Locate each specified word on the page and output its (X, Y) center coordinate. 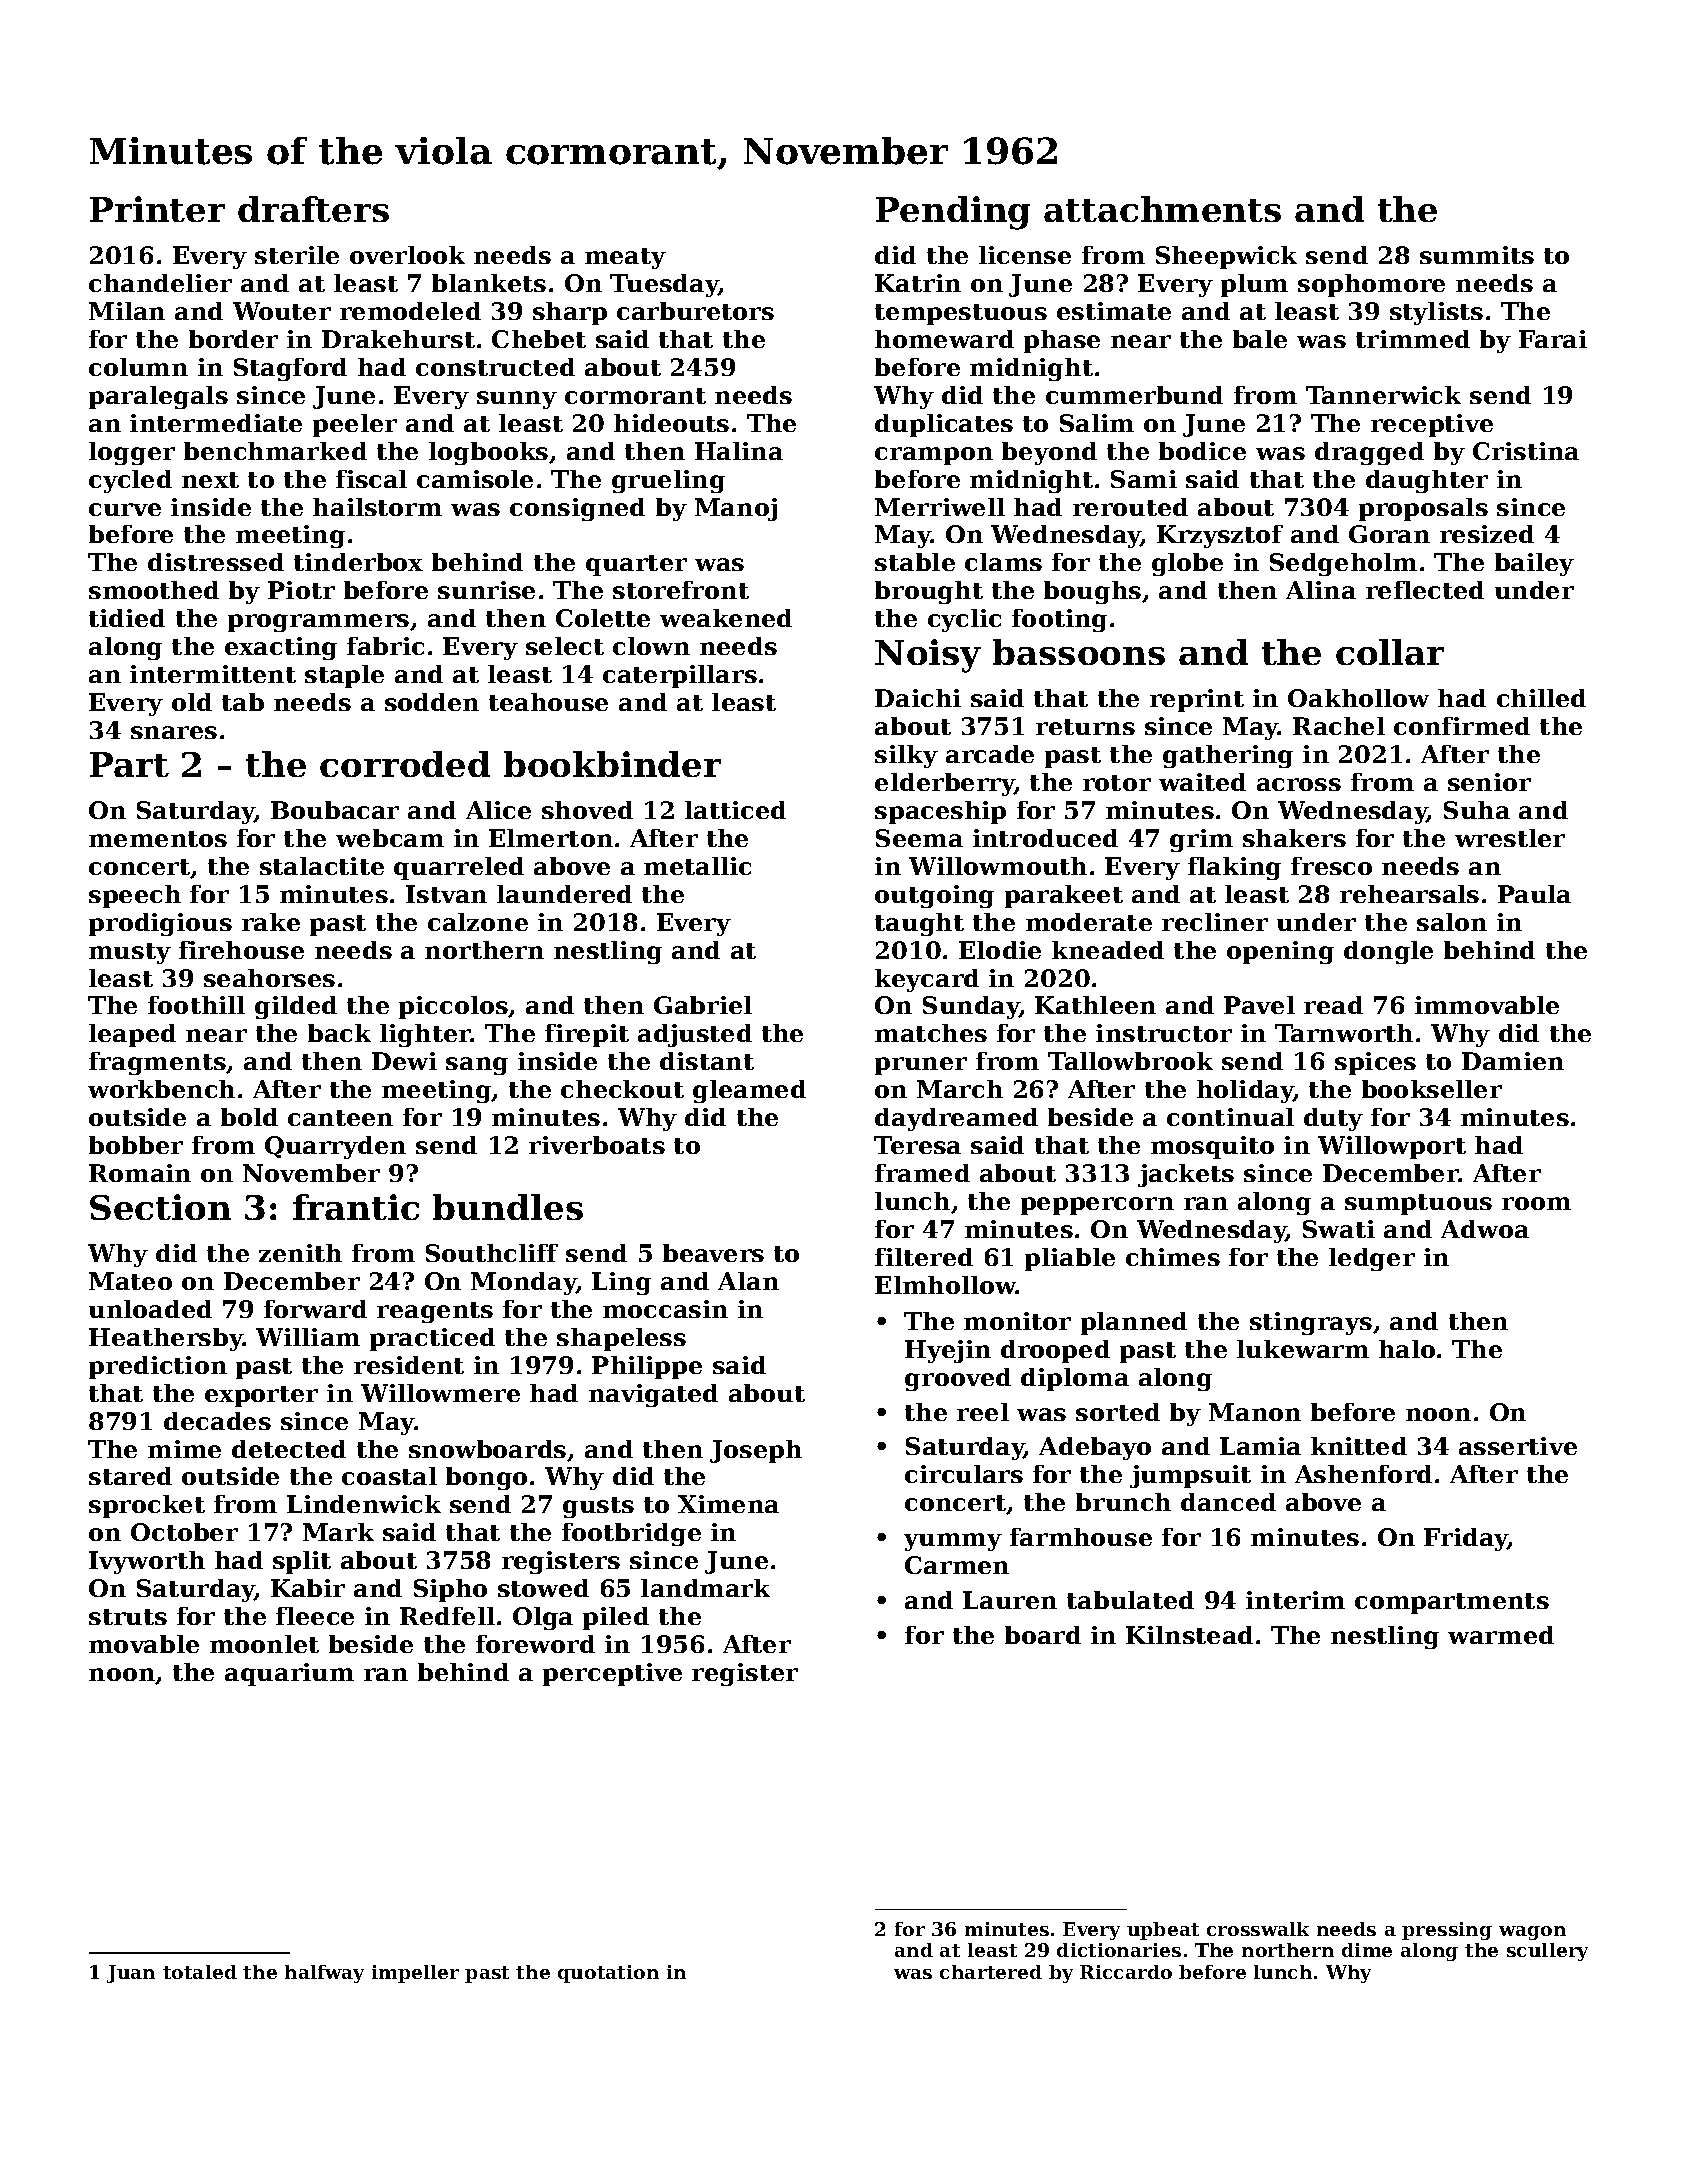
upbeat (1163, 1931)
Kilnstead (1189, 1635)
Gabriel (703, 1005)
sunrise (486, 590)
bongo (486, 1478)
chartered (991, 1972)
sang (477, 1066)
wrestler (1510, 838)
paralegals (158, 397)
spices (1375, 1063)
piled (616, 1618)
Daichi (918, 698)
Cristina (1526, 451)
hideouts (671, 423)
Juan (131, 1974)
